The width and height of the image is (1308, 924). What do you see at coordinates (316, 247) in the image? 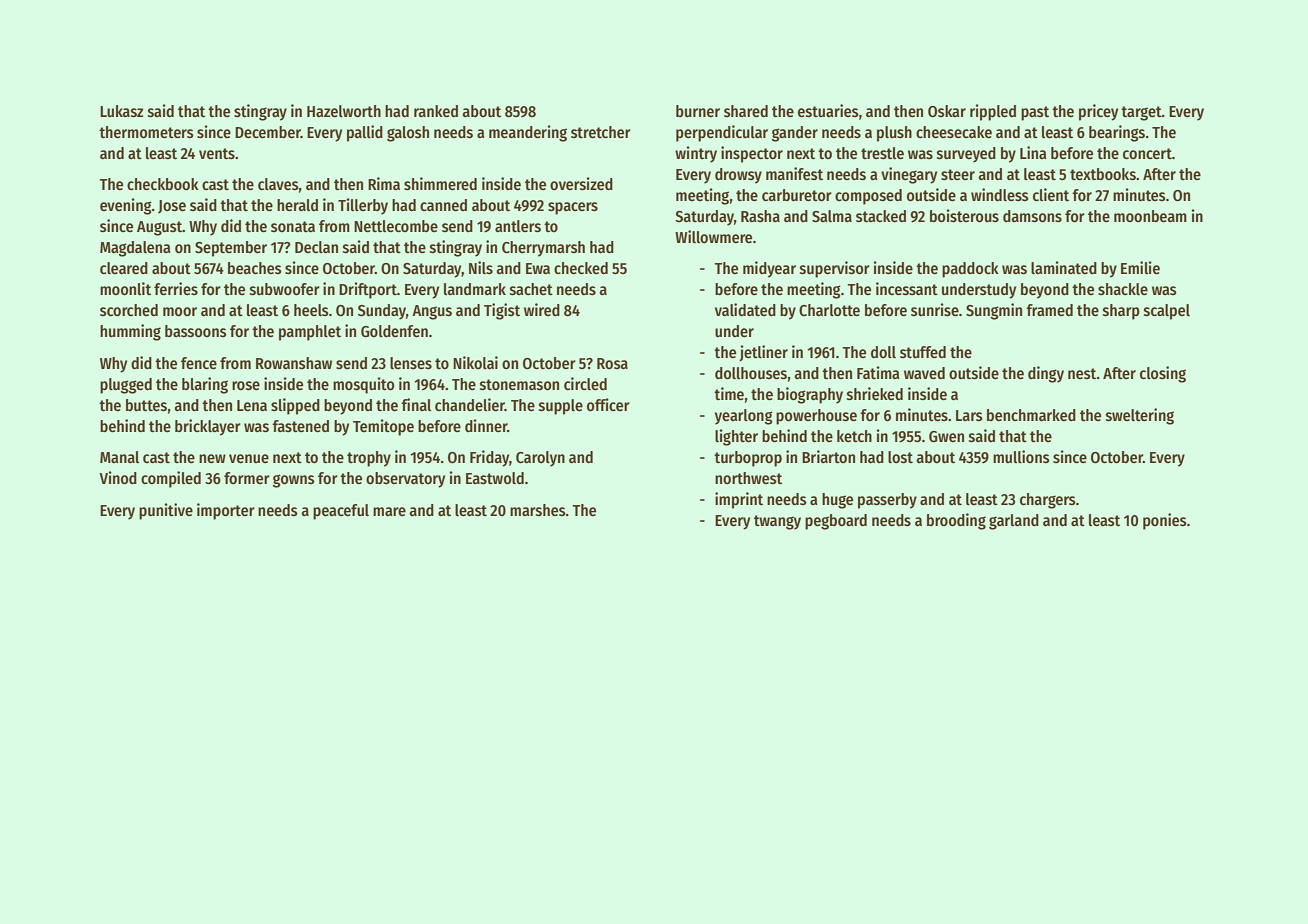
I see `Declan` at bounding box center [316, 247].
